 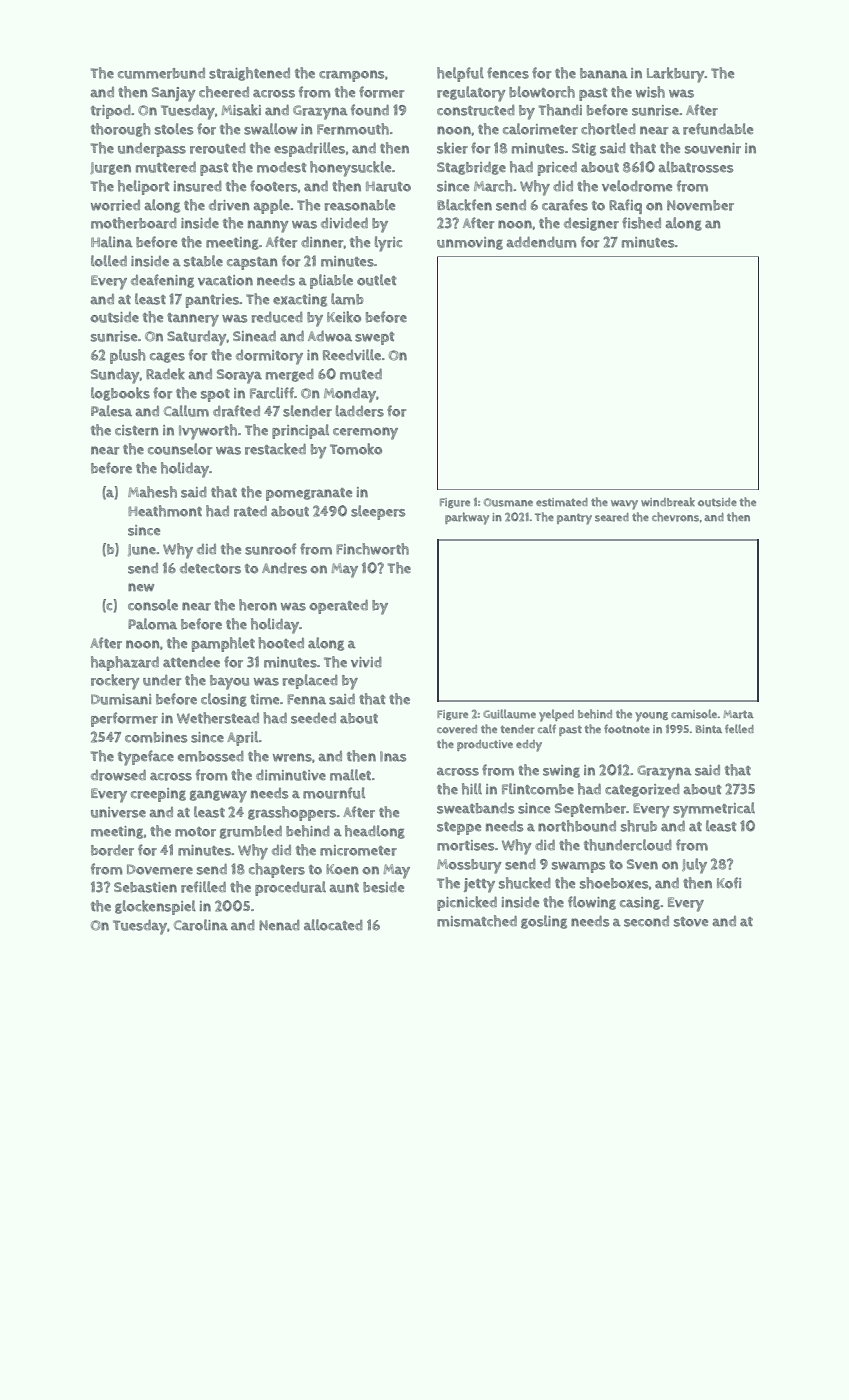 I want to click on drowsed, so click(x=118, y=775).
